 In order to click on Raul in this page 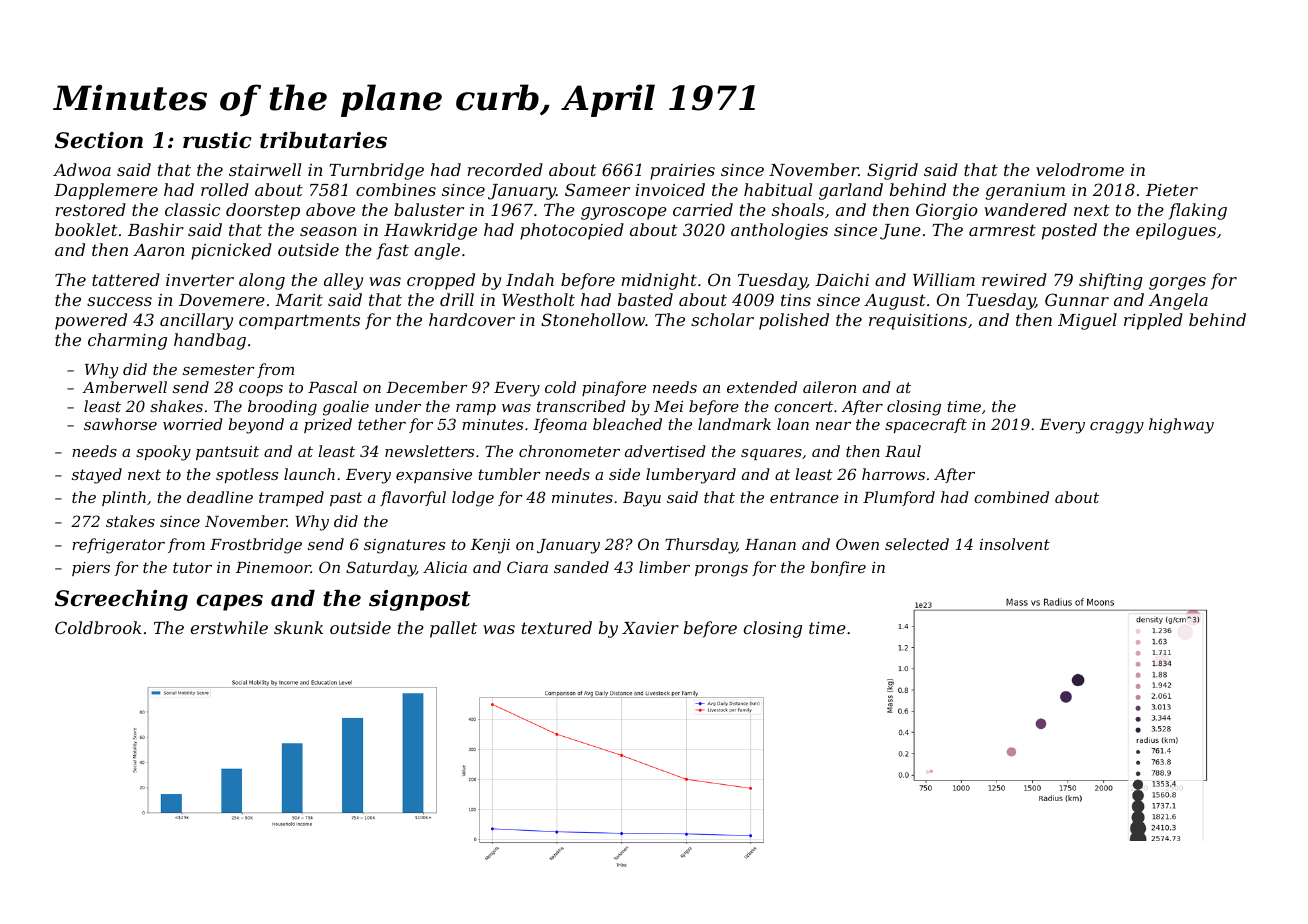, I will do `click(903, 451)`.
